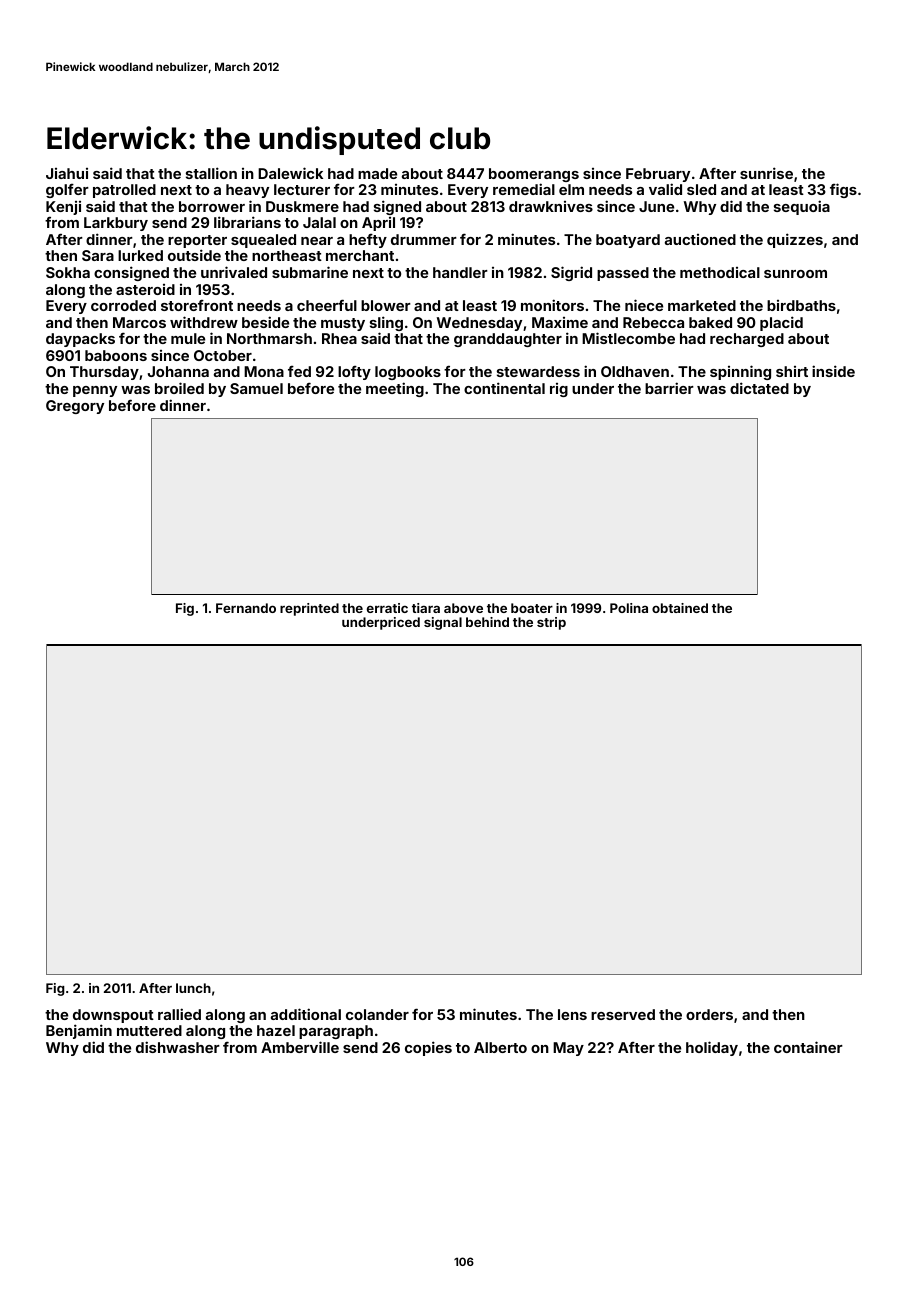  I want to click on stallion, so click(211, 173).
